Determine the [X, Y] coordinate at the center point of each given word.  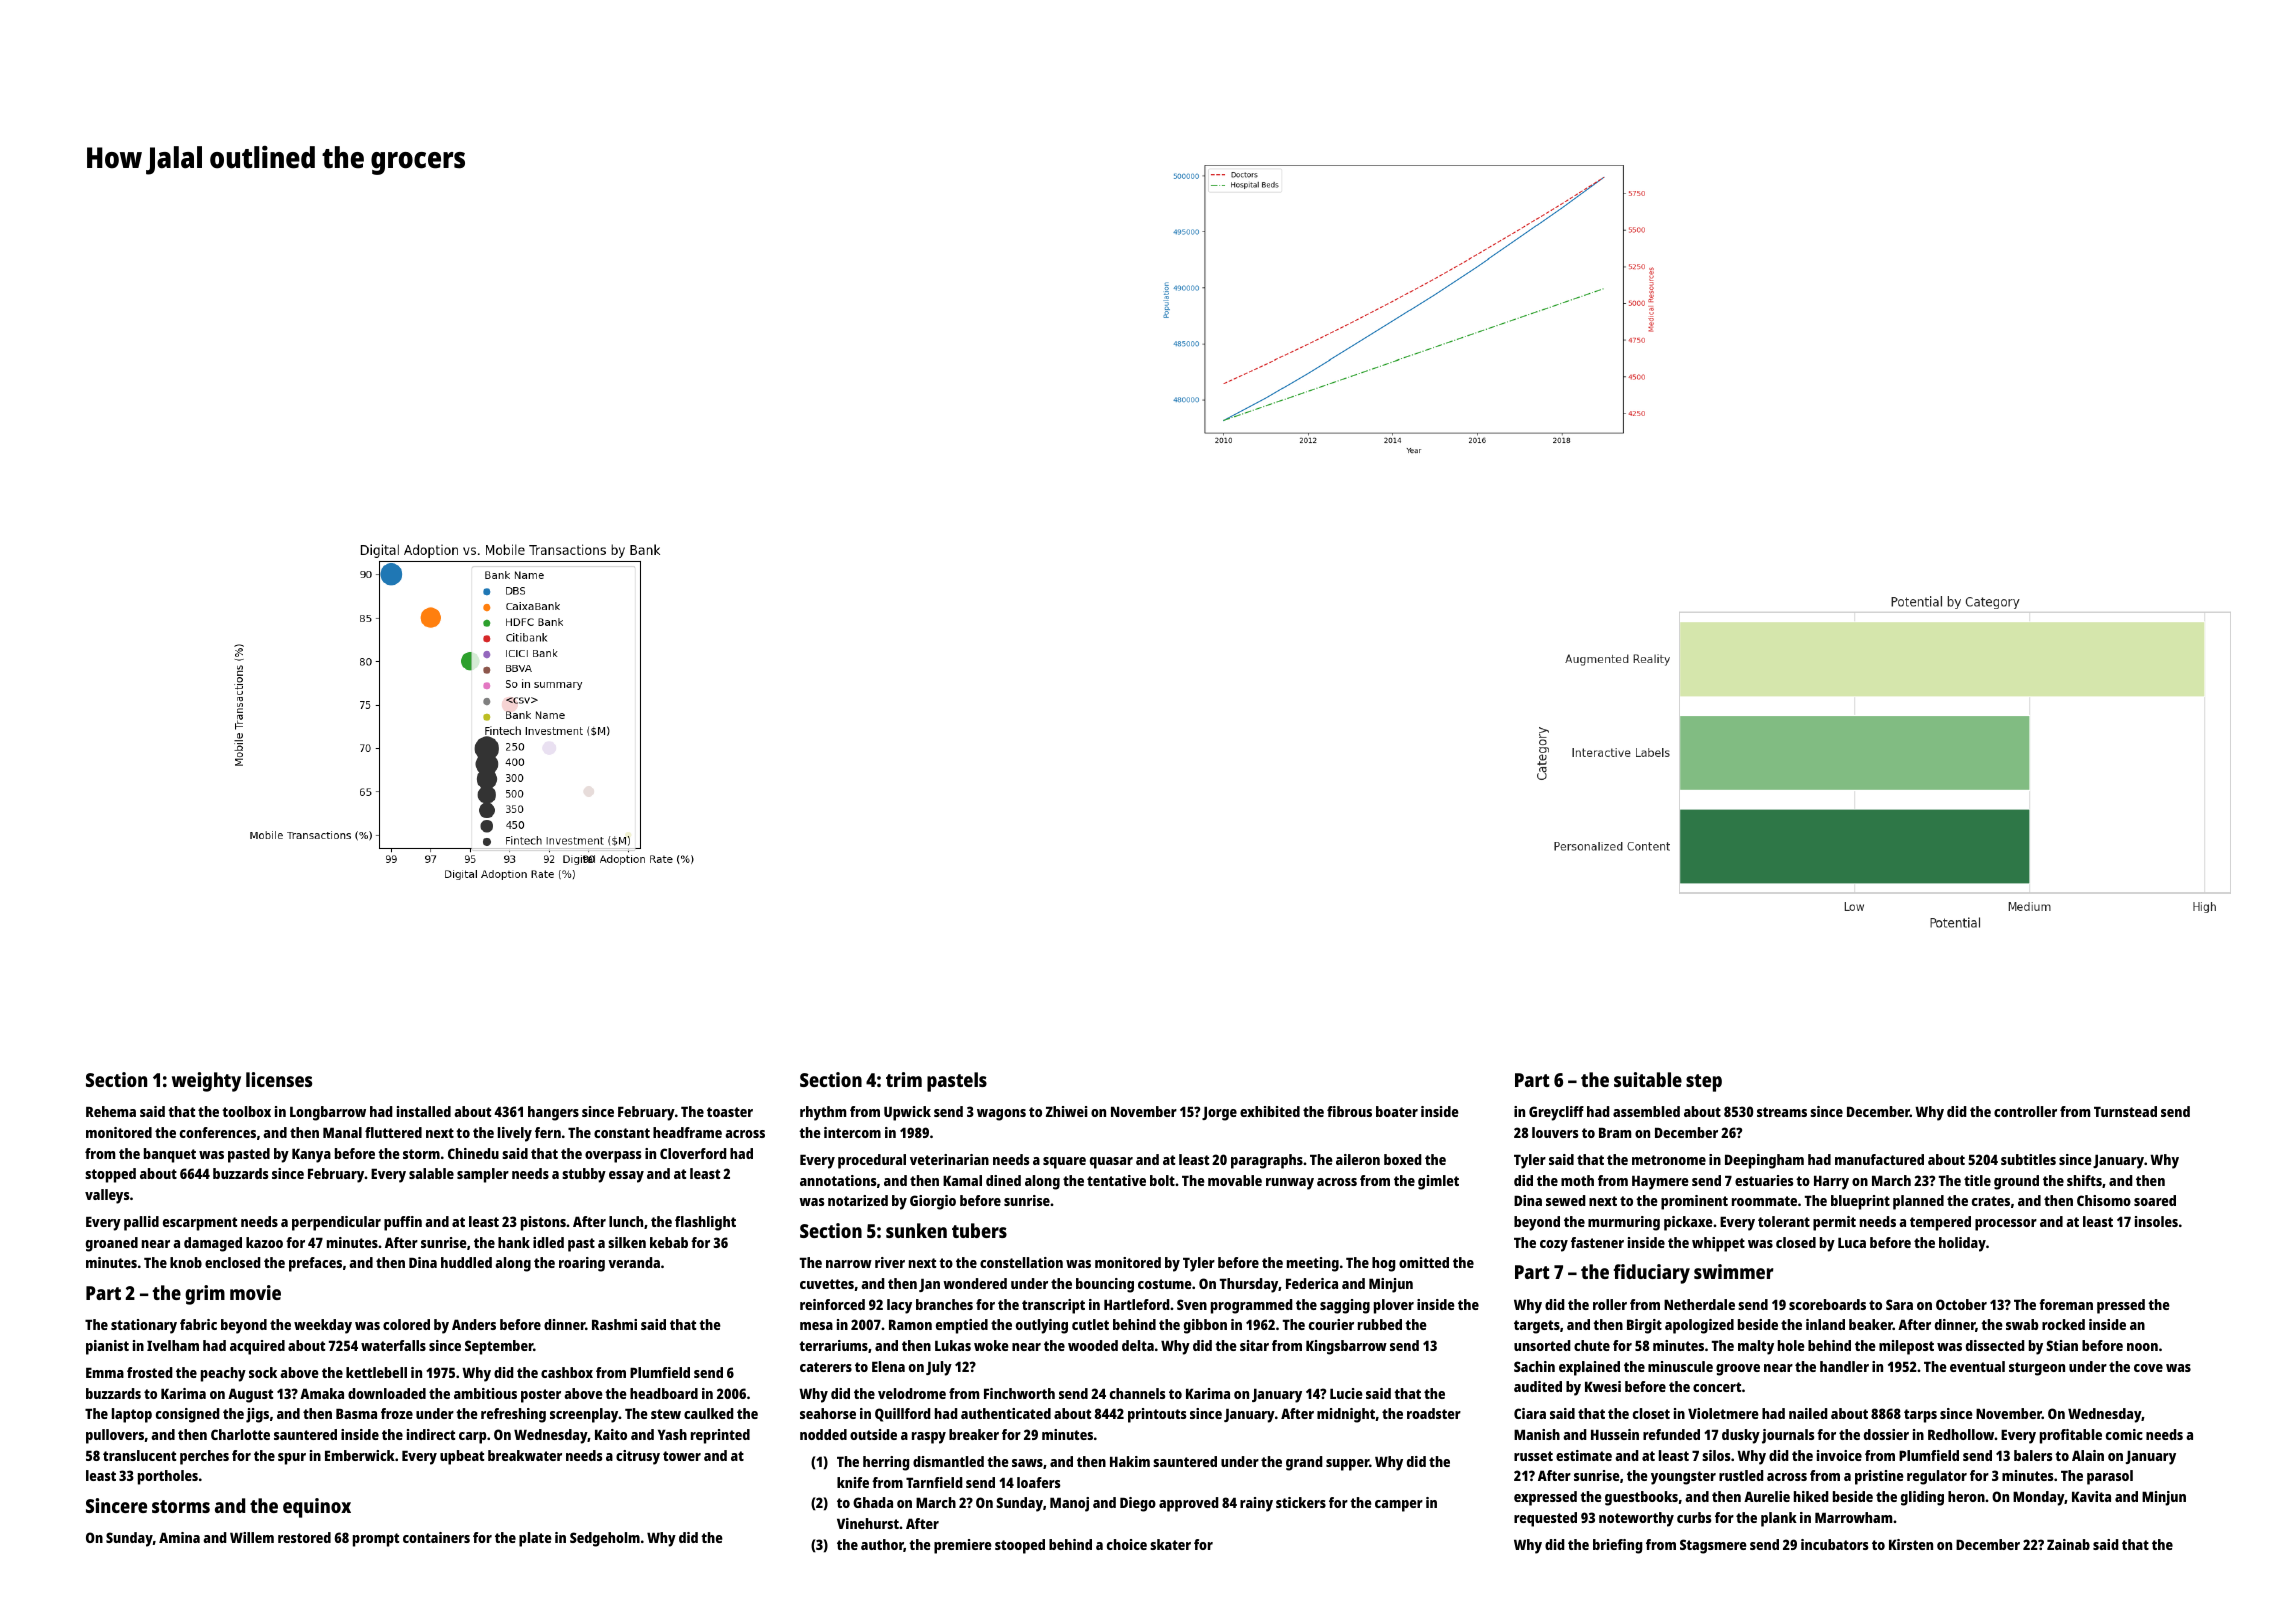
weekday [323, 1326]
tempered [1940, 1223]
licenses [279, 1079]
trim [904, 1079]
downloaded [387, 1393]
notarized [858, 1200]
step [1704, 1083]
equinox [317, 1508]
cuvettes [827, 1284]
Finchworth [1019, 1393]
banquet [170, 1155]
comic [2124, 1434]
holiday [1962, 1244]
